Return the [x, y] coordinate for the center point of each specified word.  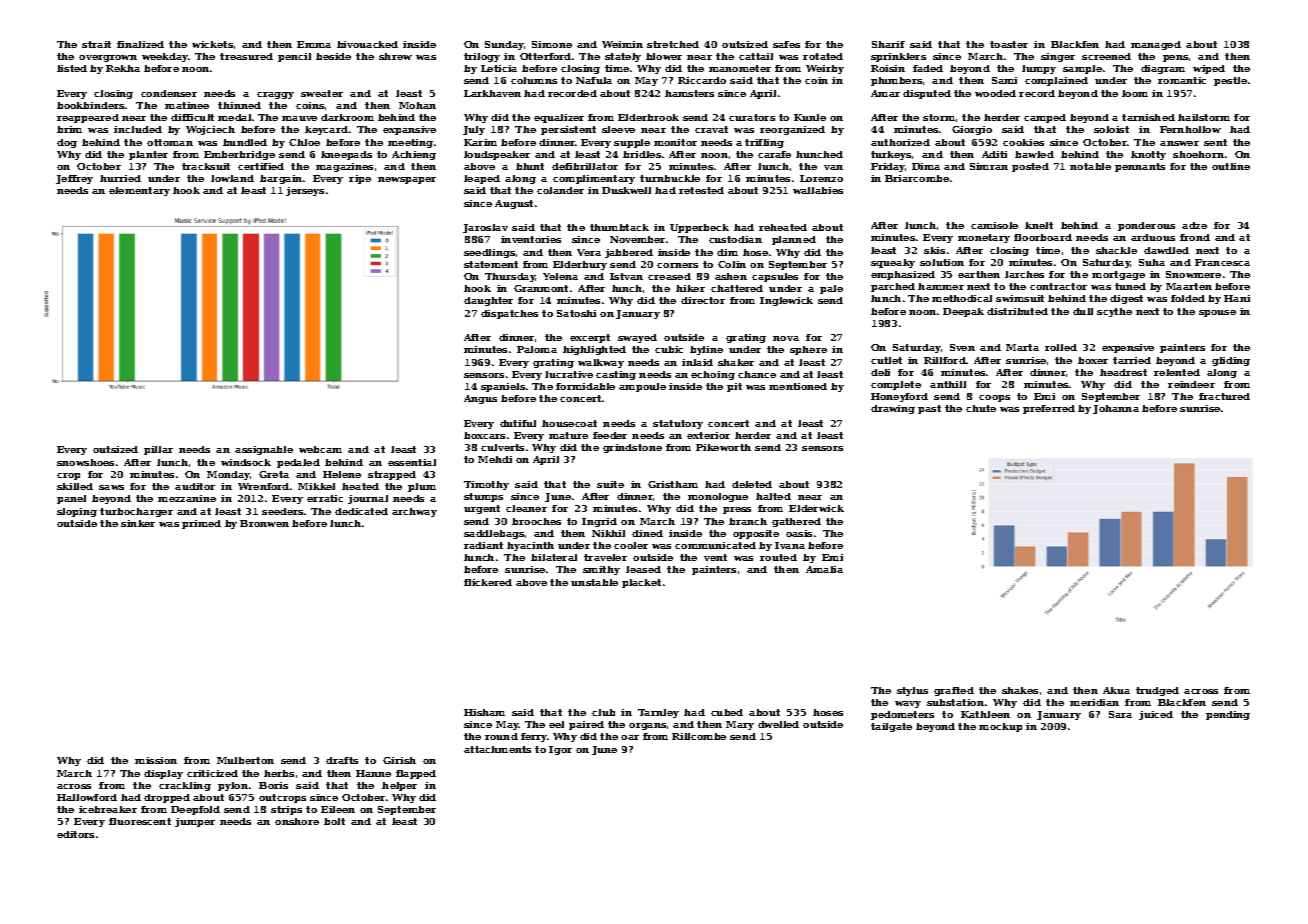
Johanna [1116, 409]
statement [491, 264]
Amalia [824, 569]
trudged [1157, 691]
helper [399, 786]
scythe [1114, 312]
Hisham [484, 712]
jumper [195, 822]
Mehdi [495, 459]
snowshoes [85, 462]
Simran [989, 166]
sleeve [618, 129]
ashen [731, 276]
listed [72, 68]
